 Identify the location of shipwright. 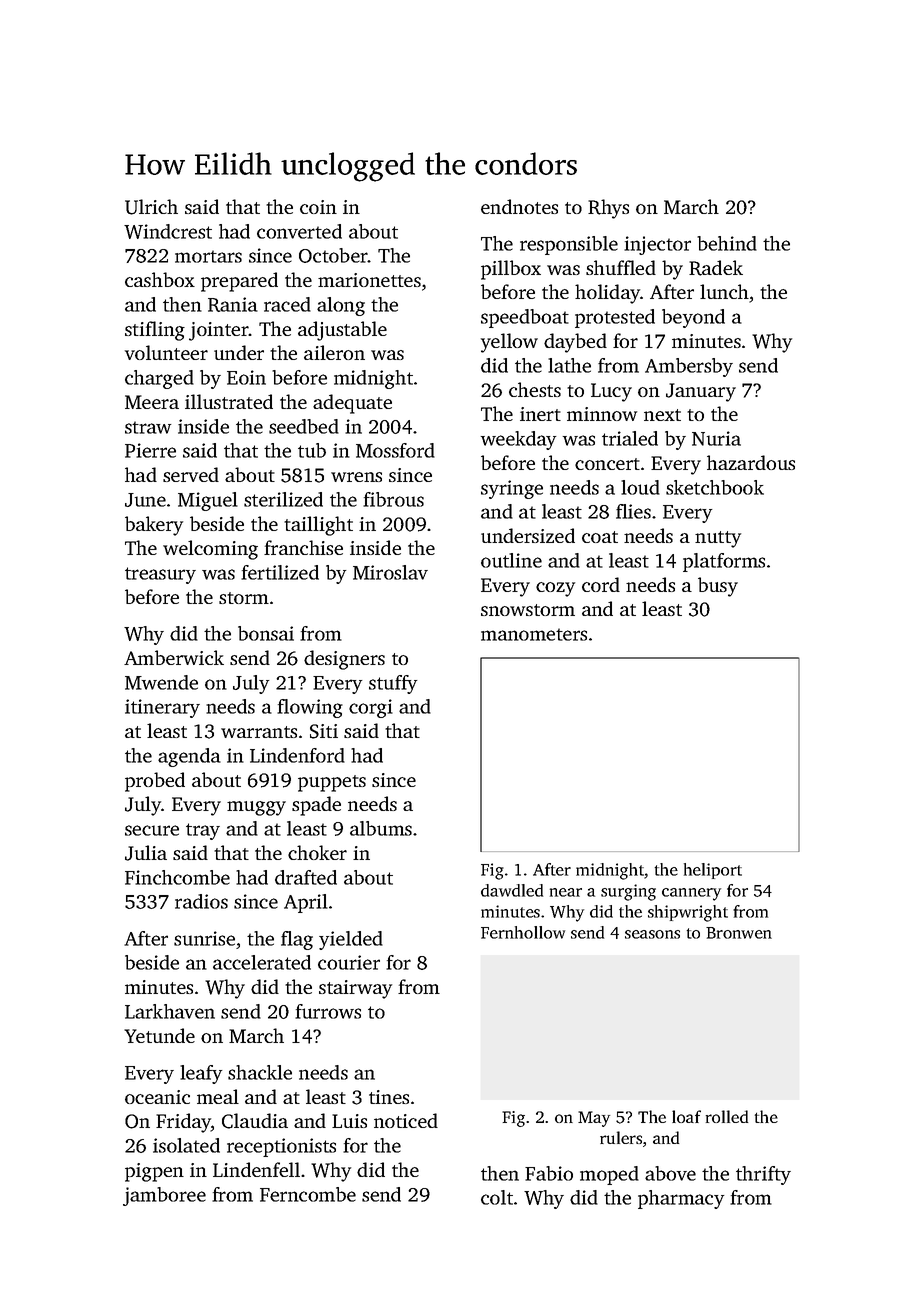
(688, 913).
